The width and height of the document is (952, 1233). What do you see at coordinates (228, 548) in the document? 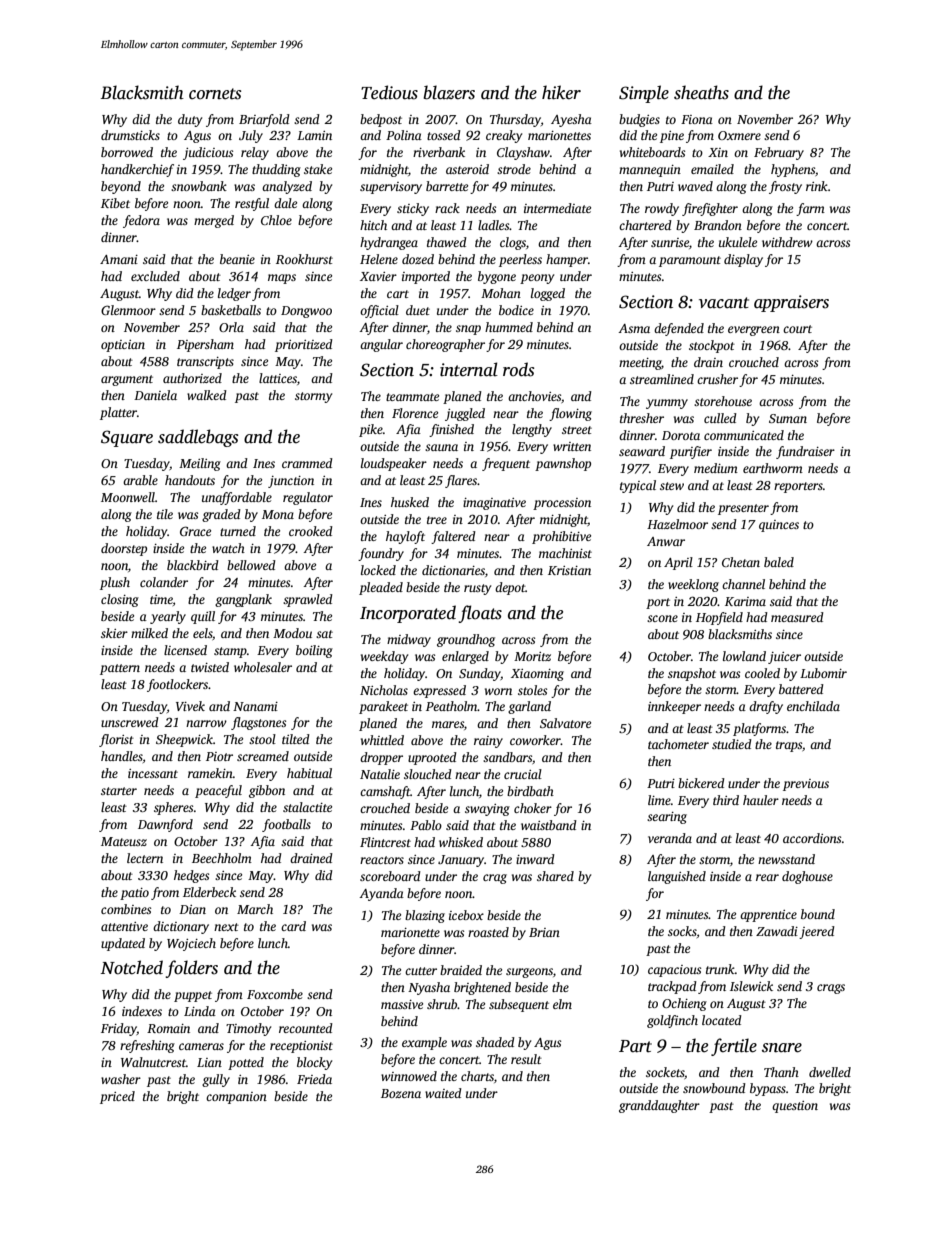
I see `watch` at bounding box center [228, 548].
